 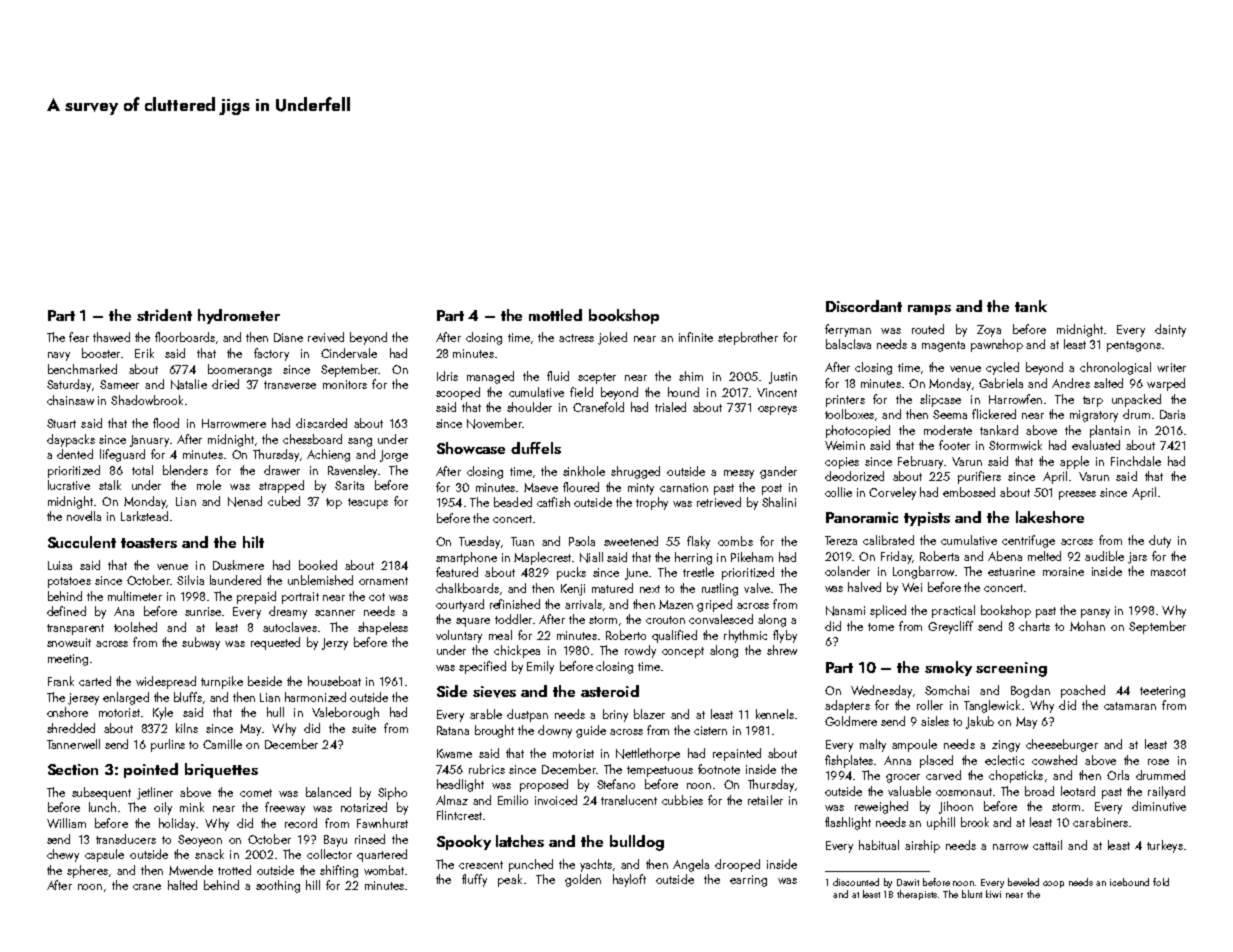 What do you see at coordinates (626, 635) in the screenshot?
I see `Roberto` at bounding box center [626, 635].
